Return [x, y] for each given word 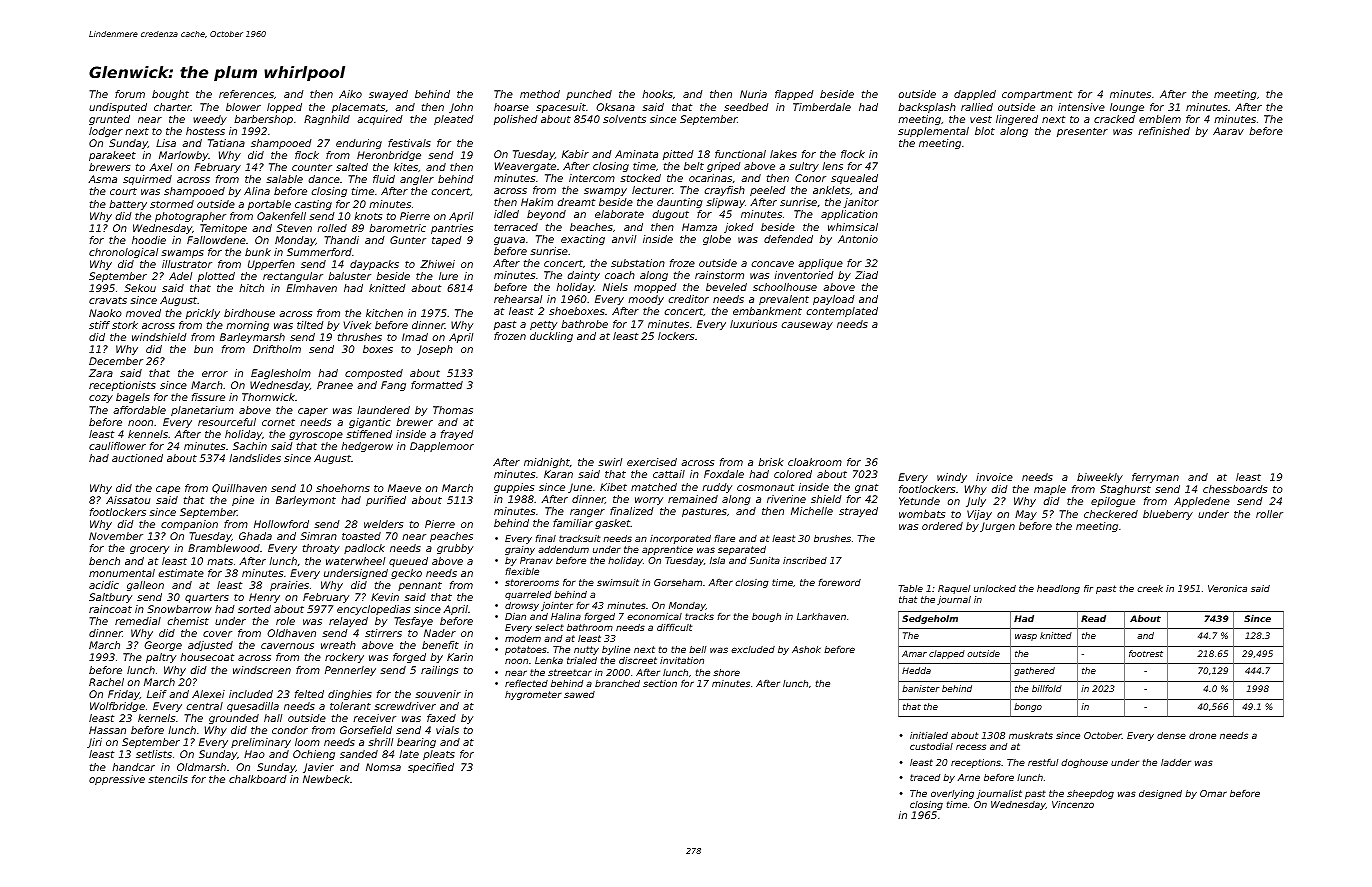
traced [925, 777]
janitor [861, 203]
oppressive [117, 780]
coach [620, 275]
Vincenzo [1073, 804]
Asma [102, 179]
